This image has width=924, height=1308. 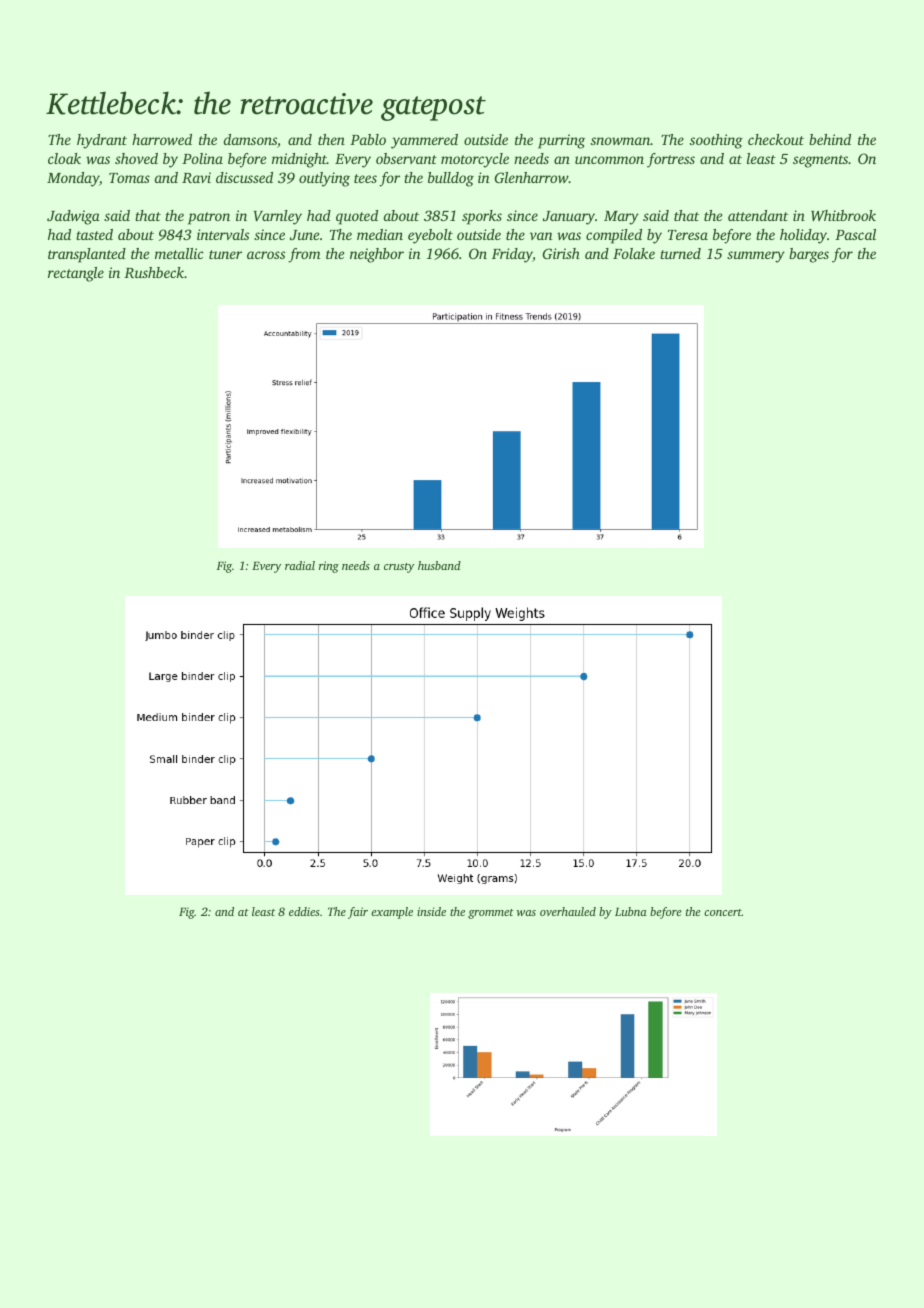 What do you see at coordinates (399, 568) in the image?
I see `crusty` at bounding box center [399, 568].
